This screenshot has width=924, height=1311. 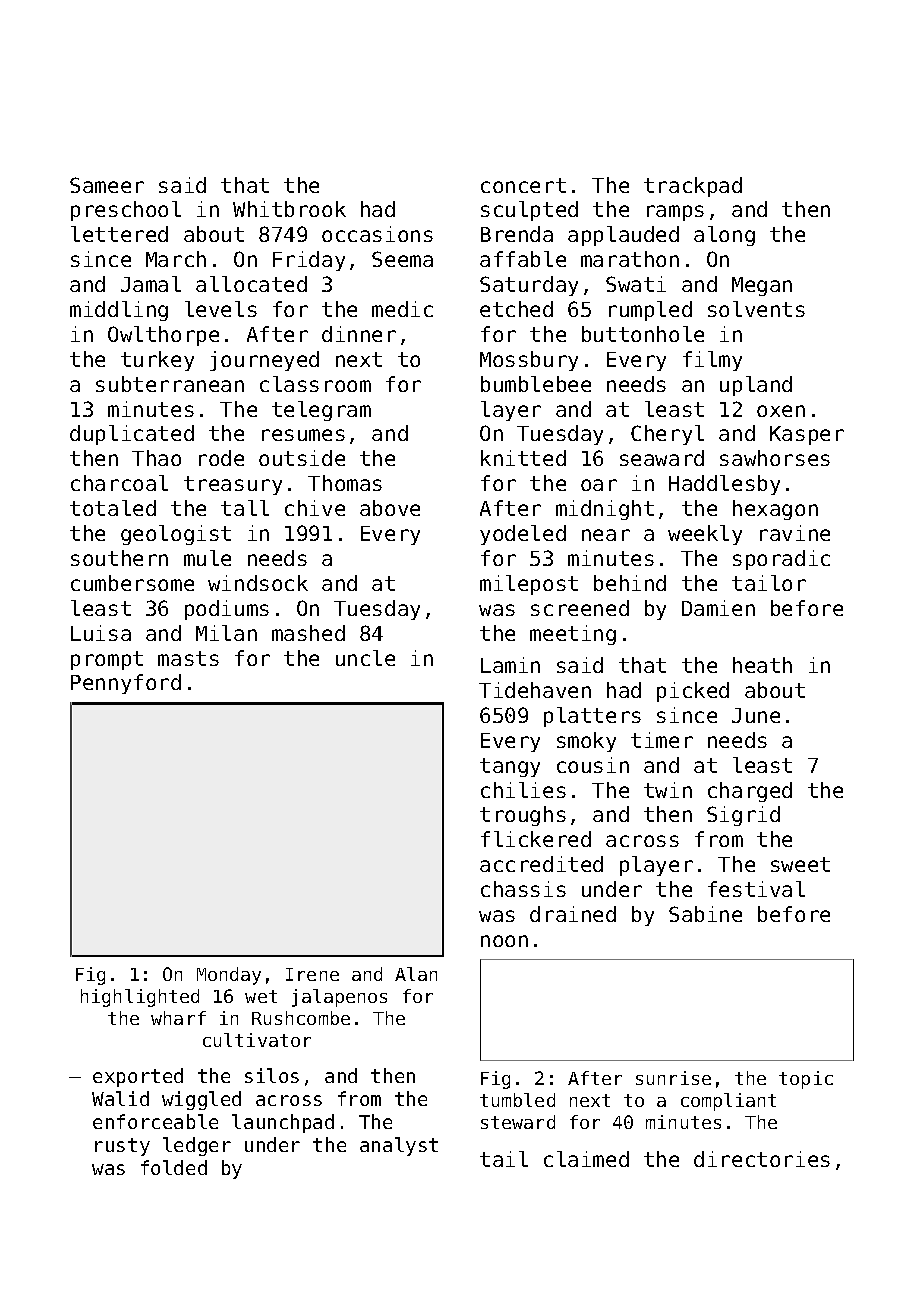 What do you see at coordinates (756, 889) in the screenshot?
I see `festival` at bounding box center [756, 889].
